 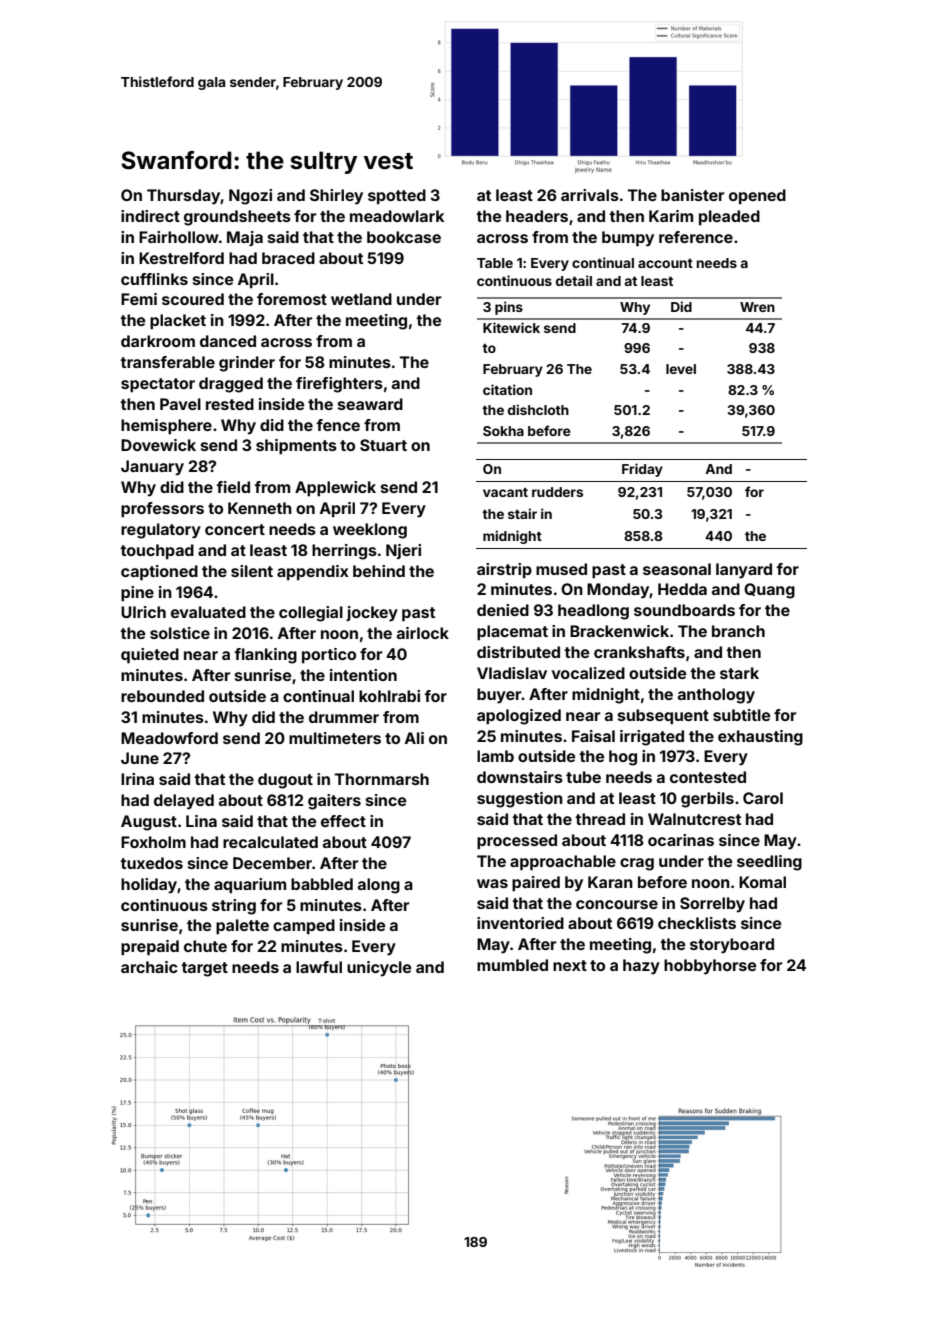 I want to click on Foxholm, so click(x=153, y=842).
